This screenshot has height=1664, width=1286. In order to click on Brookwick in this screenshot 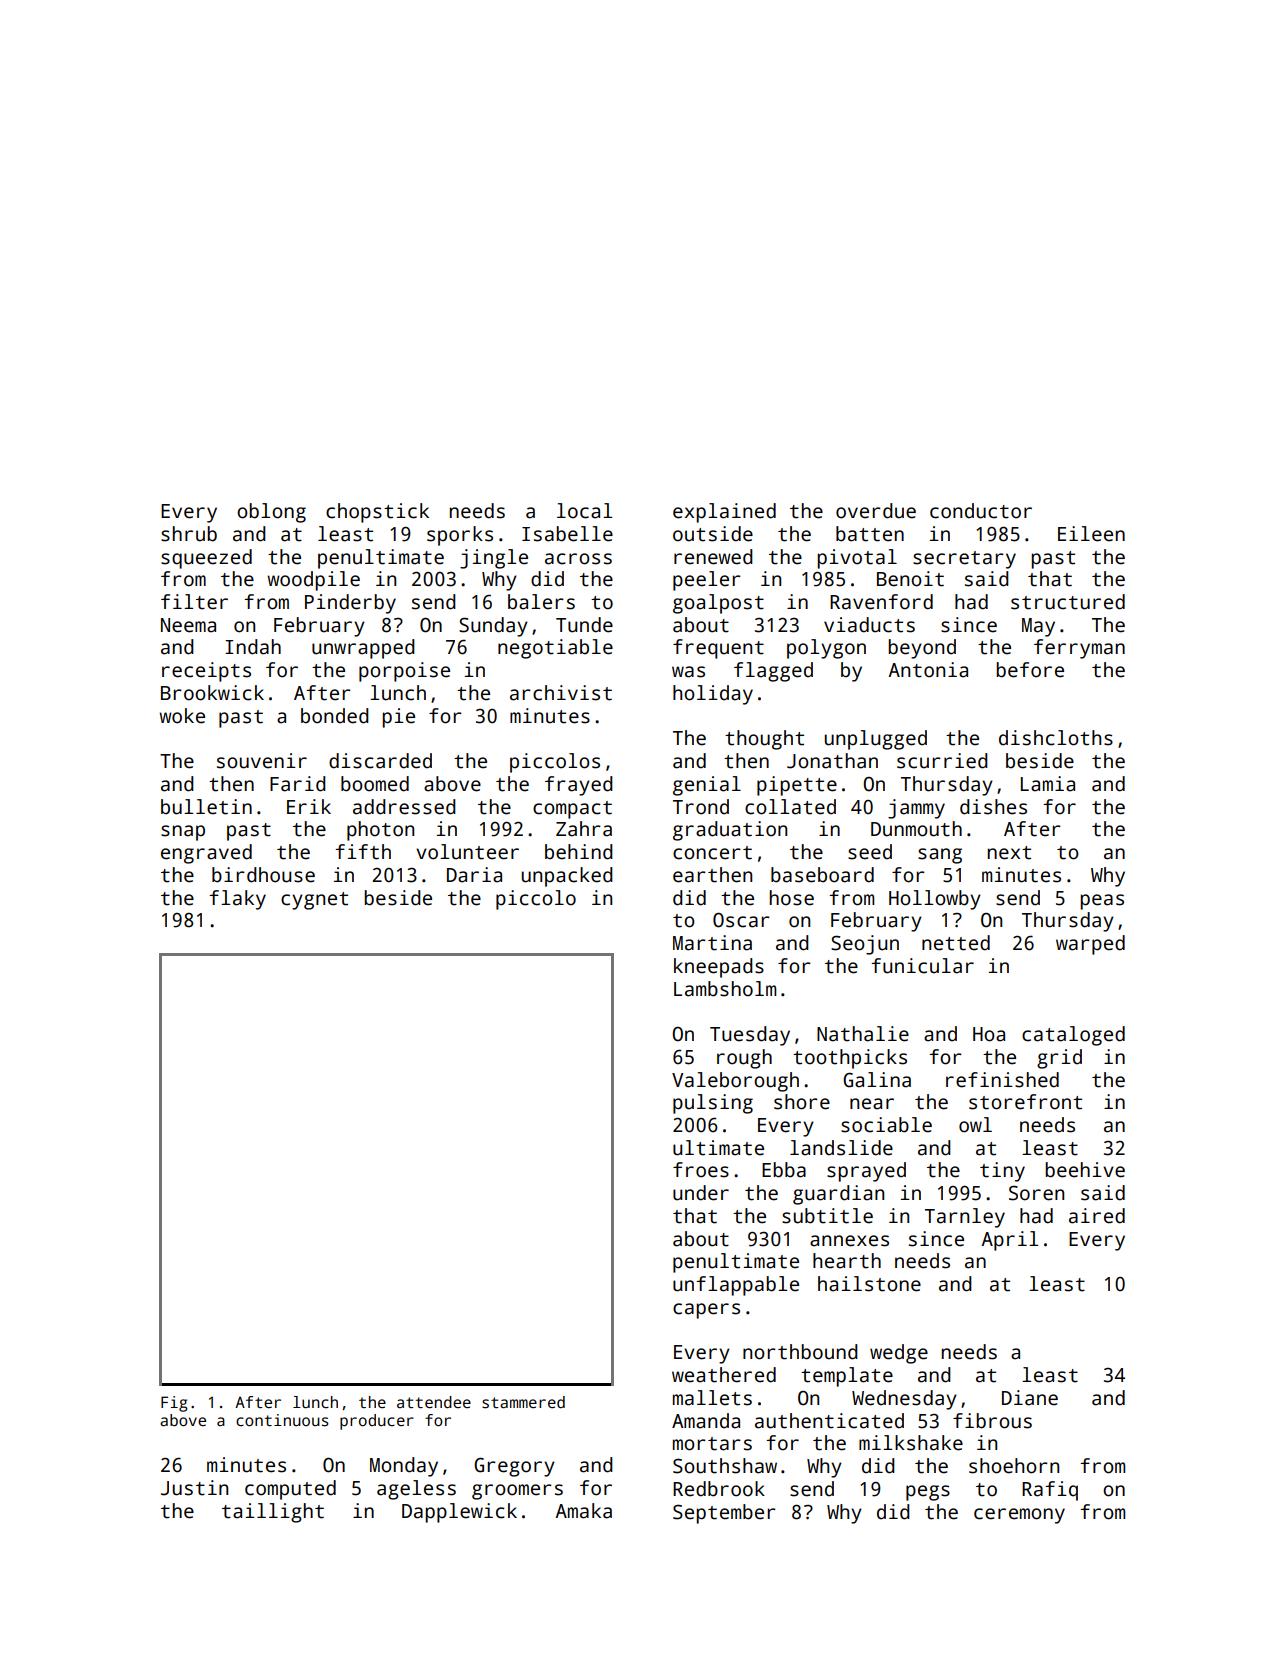, I will do `click(212, 693)`.
